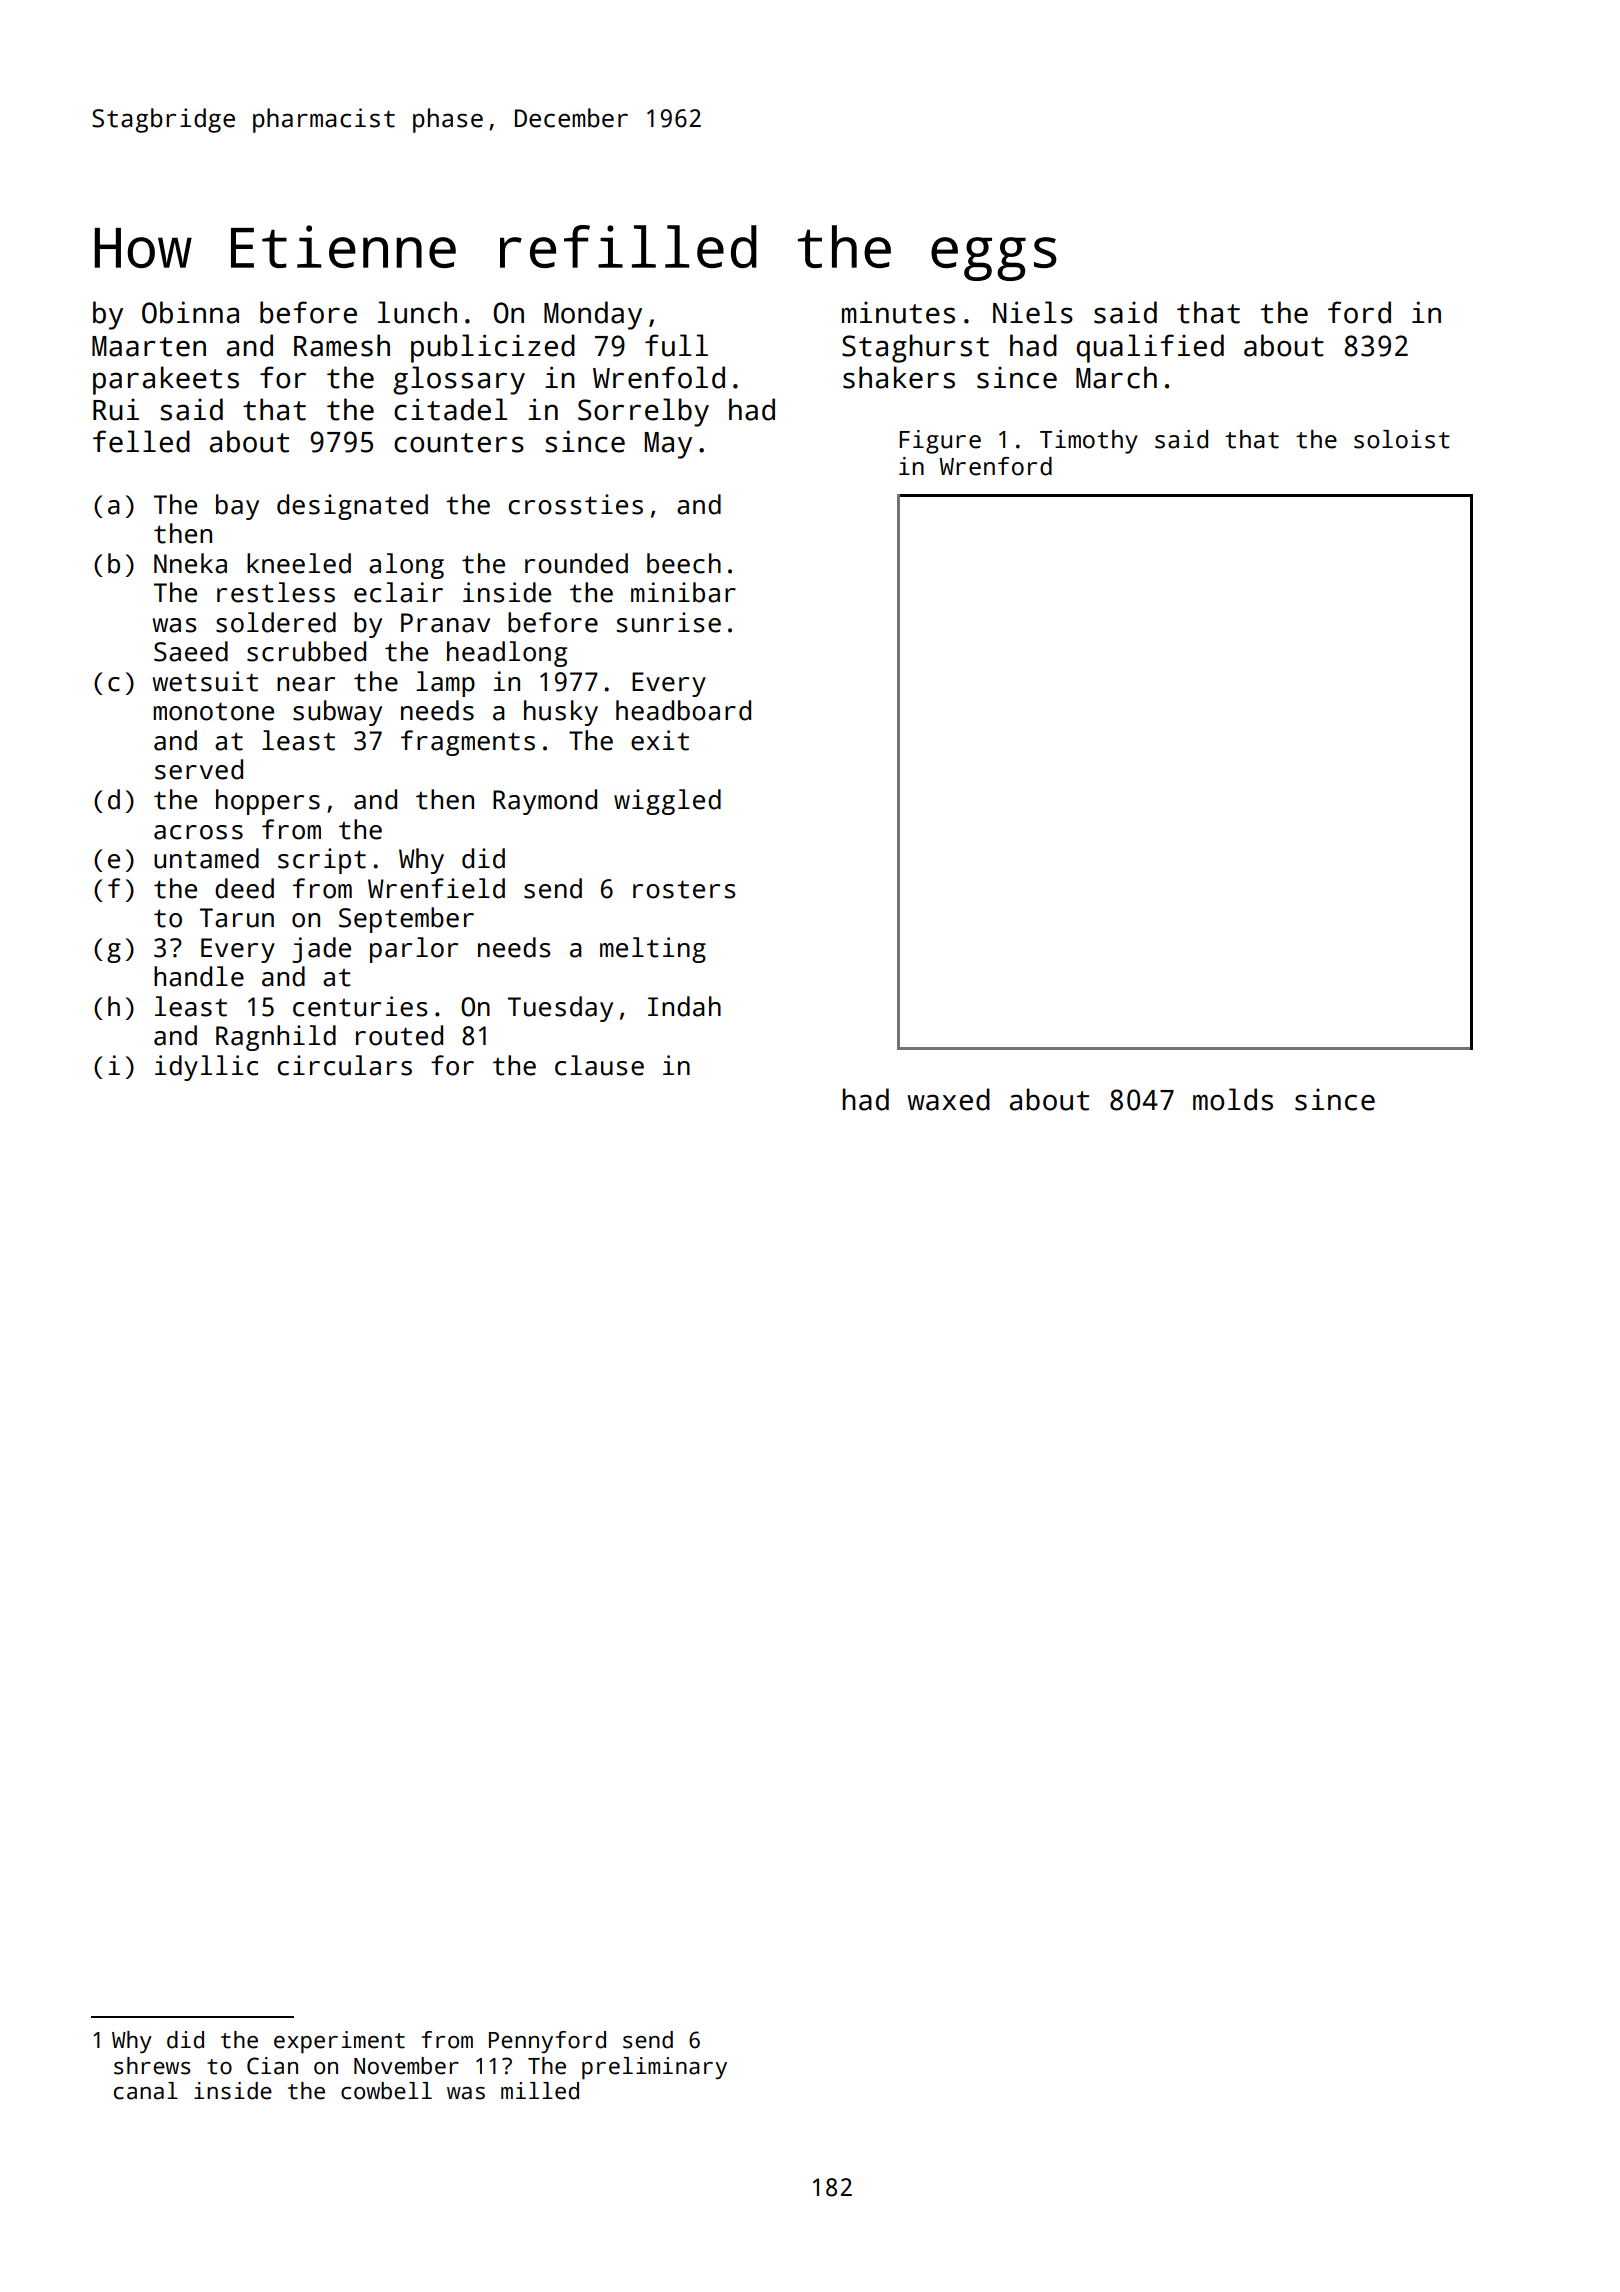 The width and height of the screenshot is (1620, 2292). Describe the element at coordinates (668, 445) in the screenshot. I see `May` at that location.
